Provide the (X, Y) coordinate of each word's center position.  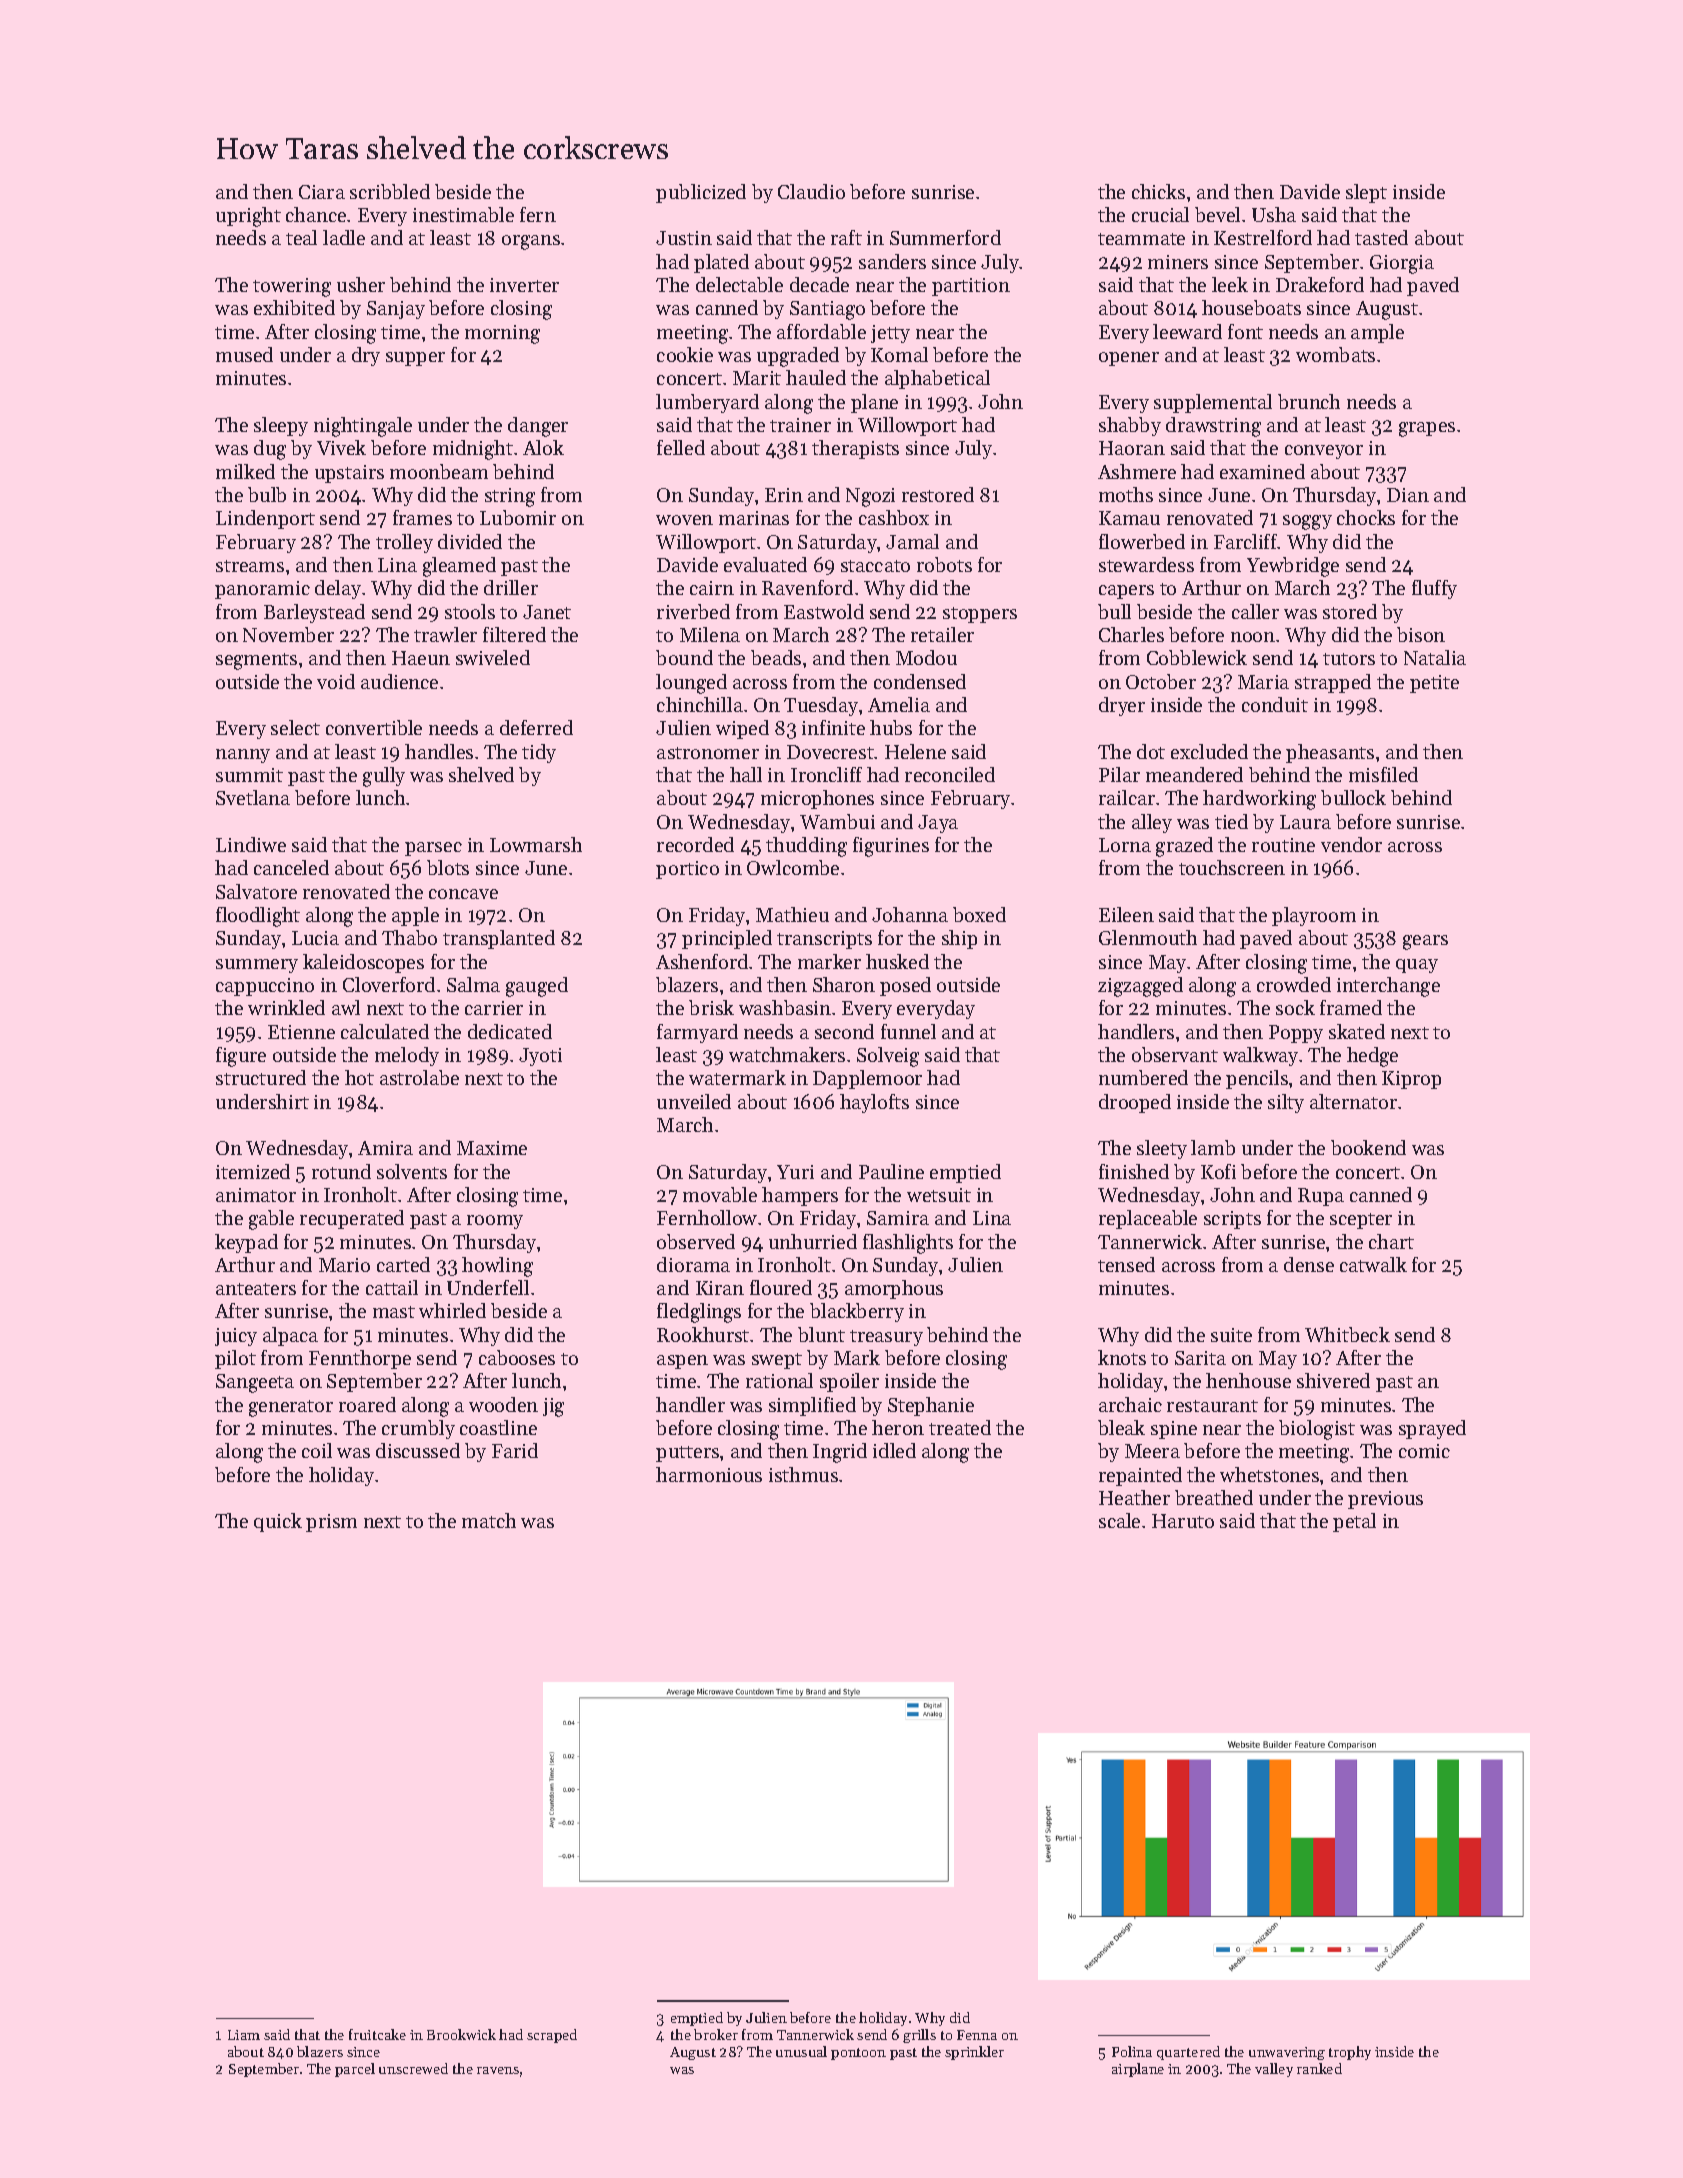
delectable (739, 284)
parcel (355, 2070)
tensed (1126, 1264)
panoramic (262, 590)
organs (531, 242)
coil (317, 1450)
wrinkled (286, 1007)
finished (1134, 1171)
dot (1151, 751)
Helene (915, 751)
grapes (1427, 429)
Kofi (1218, 1171)
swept (777, 1361)
